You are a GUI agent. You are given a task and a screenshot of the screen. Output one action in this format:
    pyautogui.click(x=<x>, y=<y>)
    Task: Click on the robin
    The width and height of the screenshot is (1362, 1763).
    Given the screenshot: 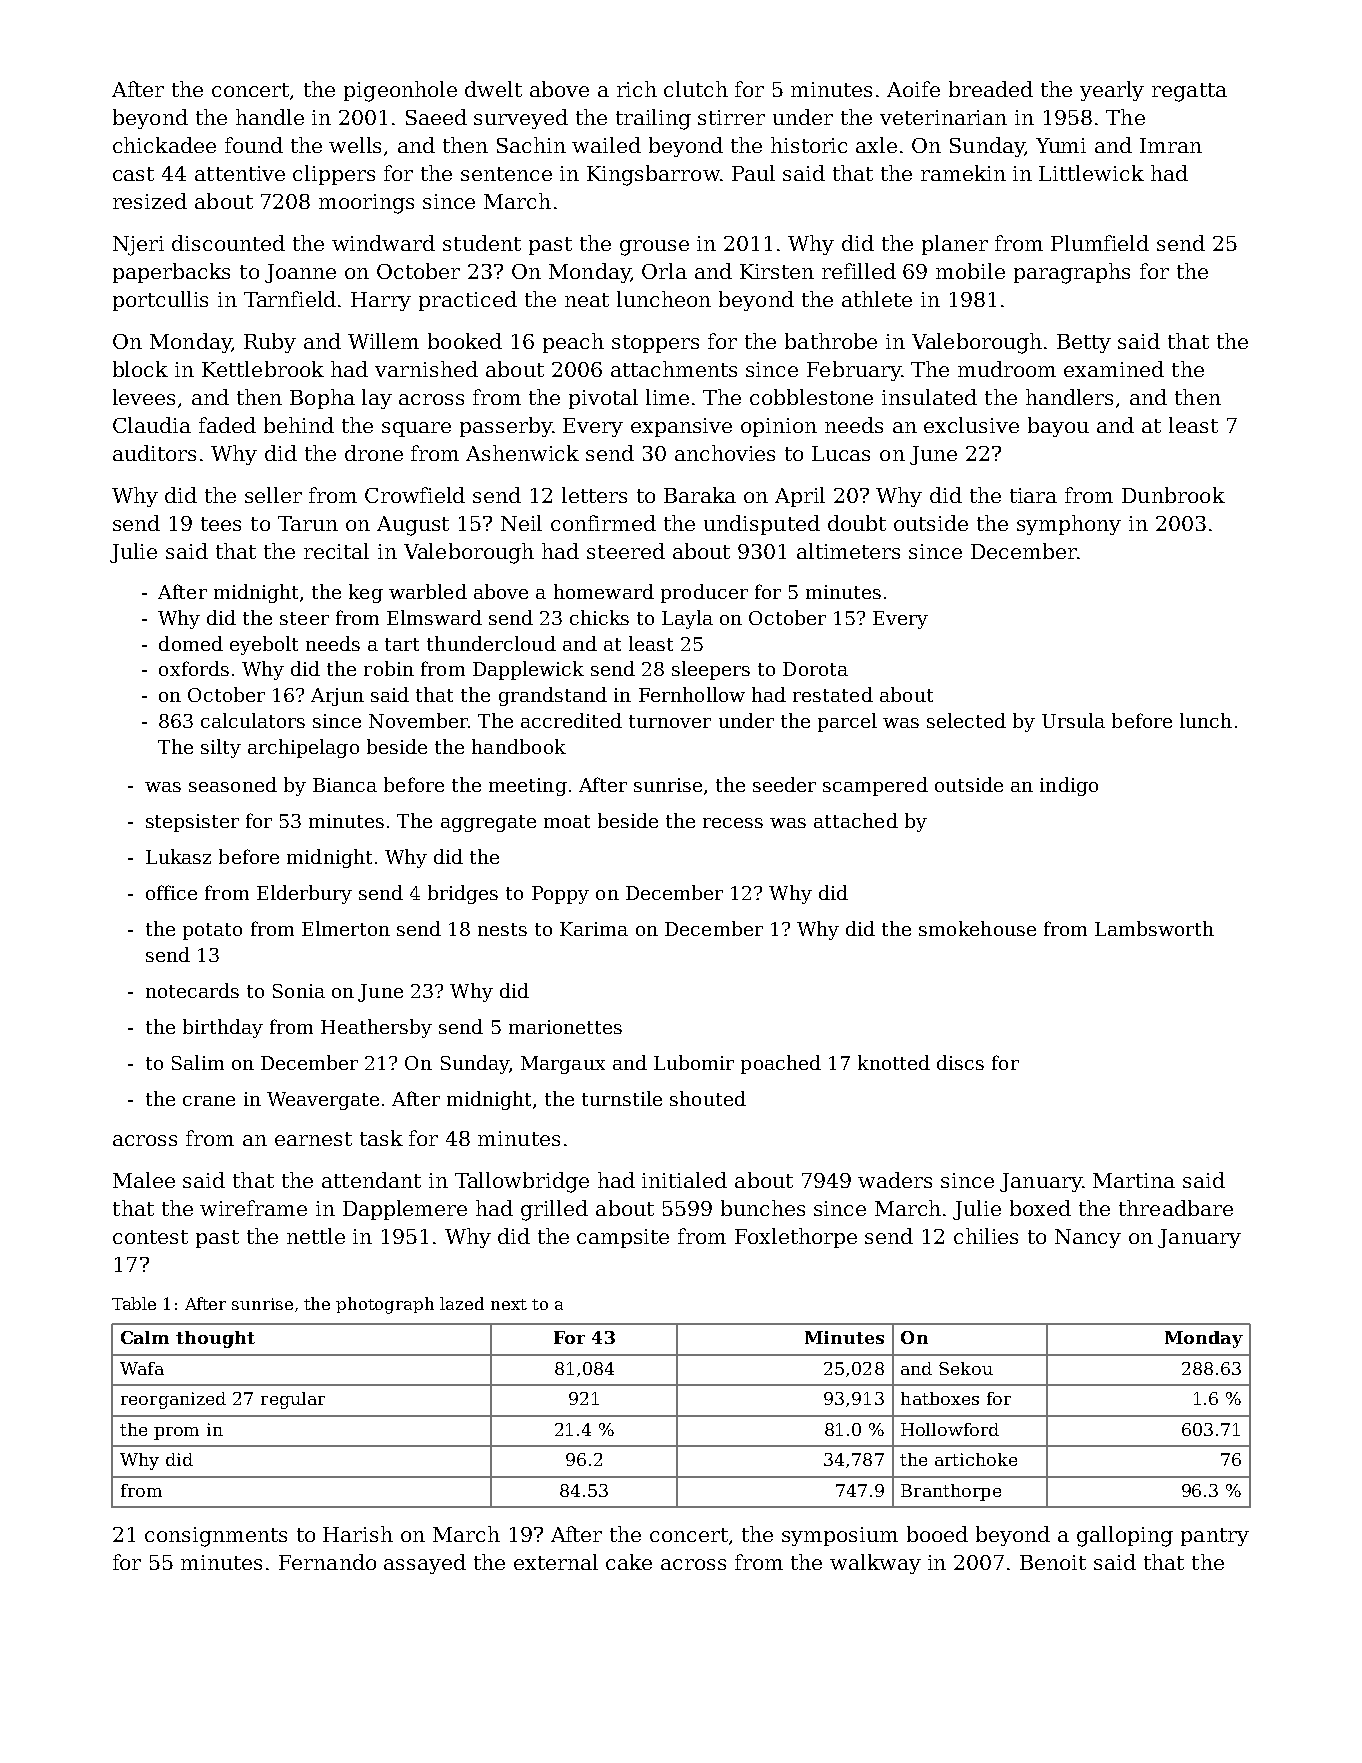 What is the action you would take?
    pyautogui.click(x=389, y=668)
